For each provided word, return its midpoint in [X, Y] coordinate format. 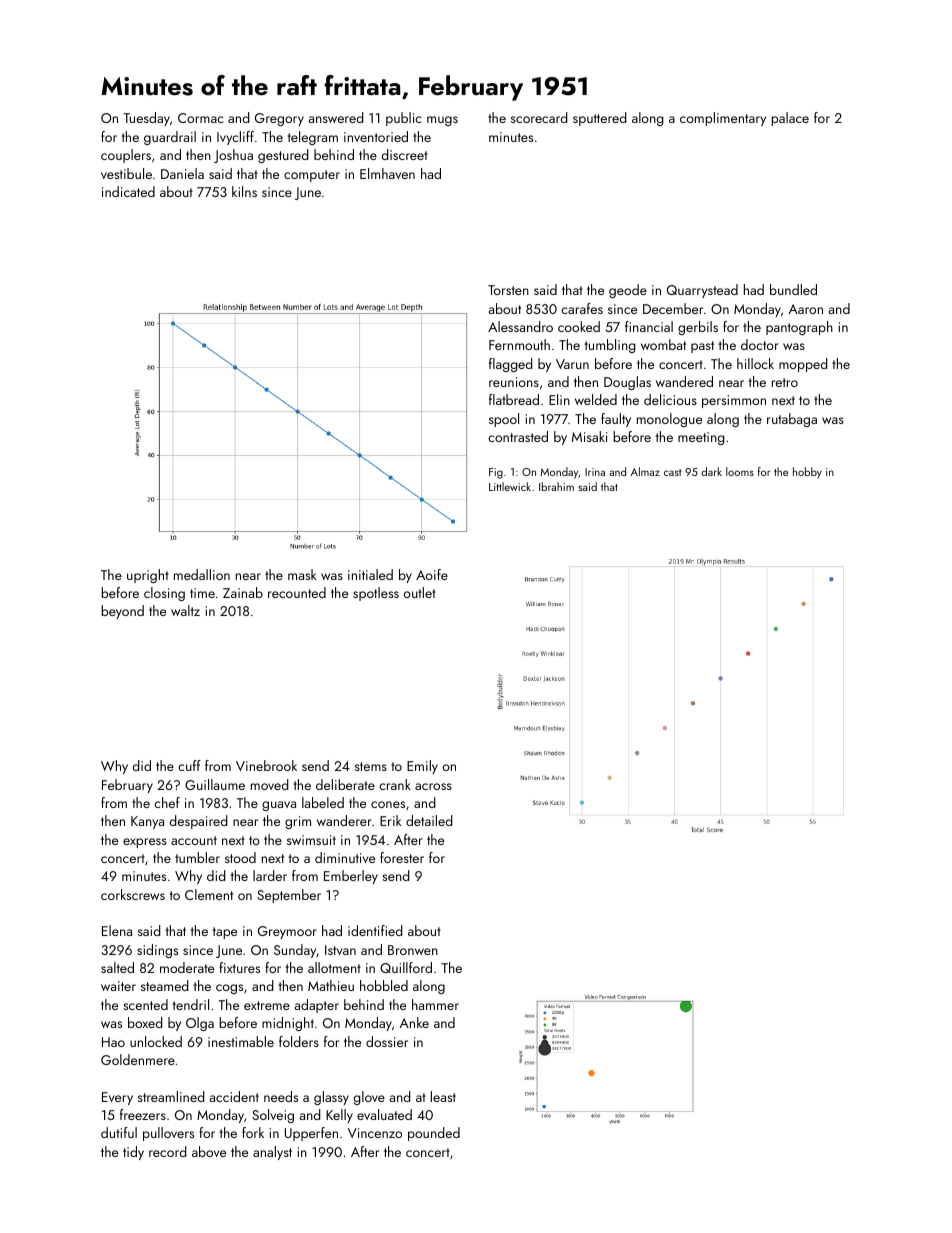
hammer [435, 1004]
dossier [387, 1041]
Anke [414, 1022]
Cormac [200, 118]
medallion [202, 574]
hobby [807, 473]
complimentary [723, 119]
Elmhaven [387, 173]
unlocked [156, 1041]
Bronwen [413, 950]
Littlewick [510, 486]
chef [167, 802]
